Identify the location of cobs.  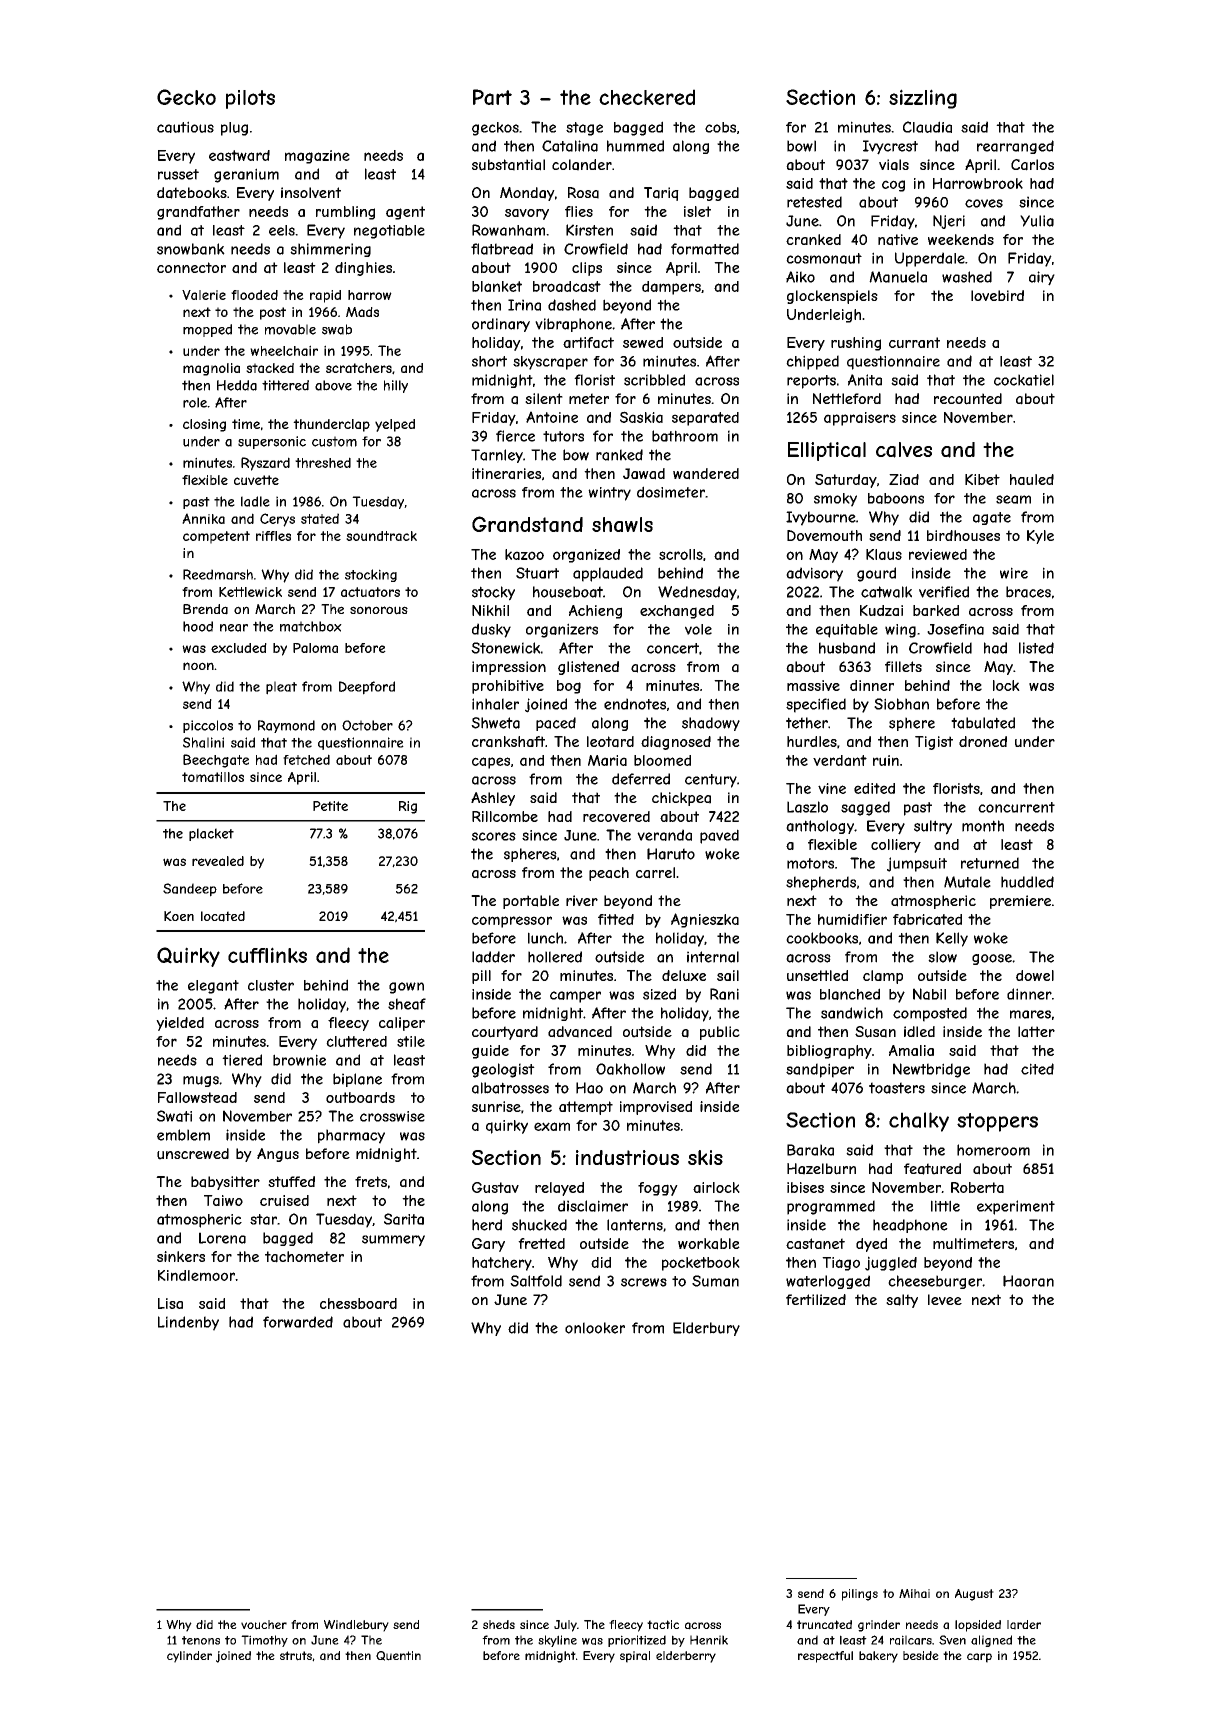
(720, 127).
